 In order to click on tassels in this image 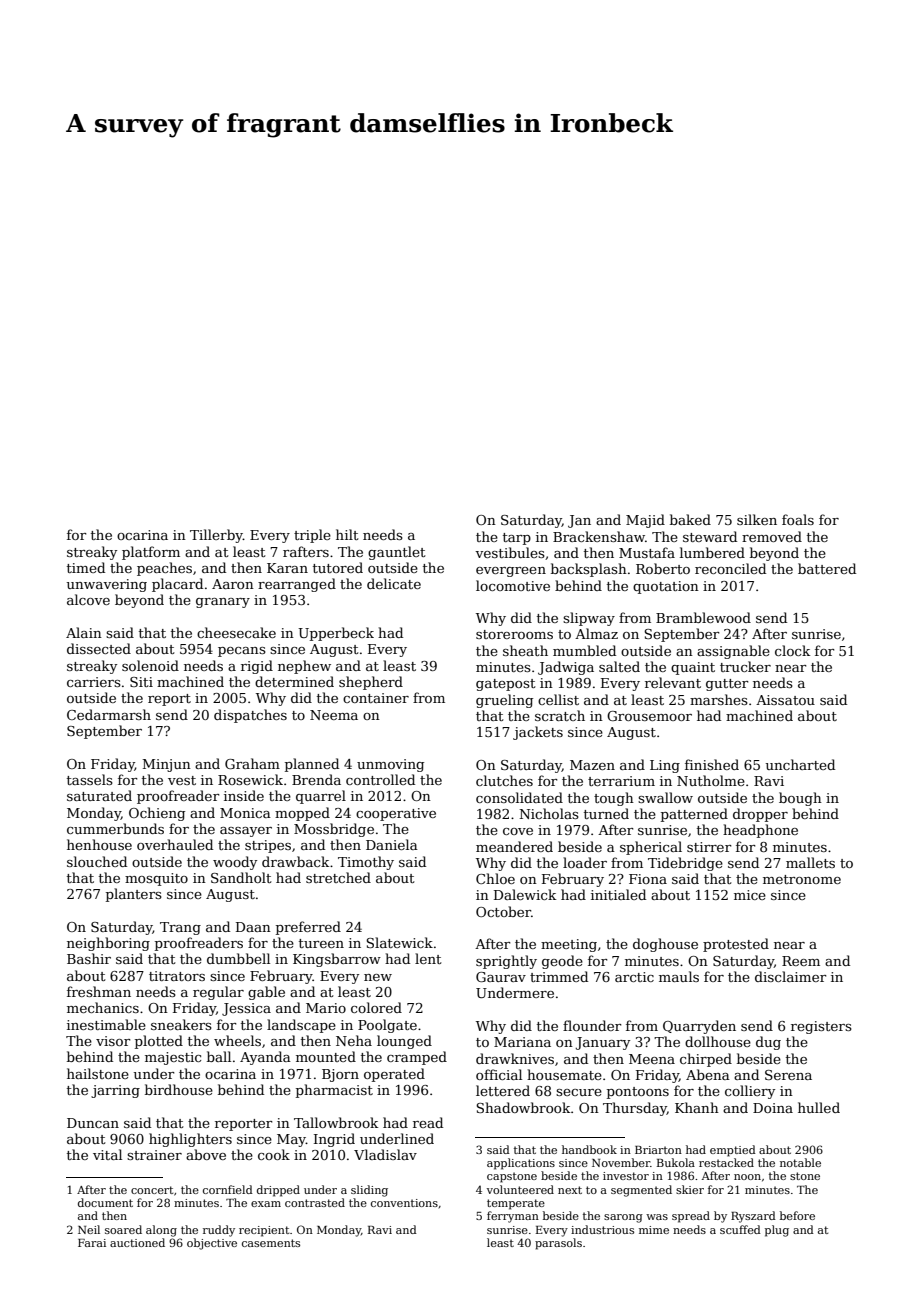, I will do `click(90, 779)`.
